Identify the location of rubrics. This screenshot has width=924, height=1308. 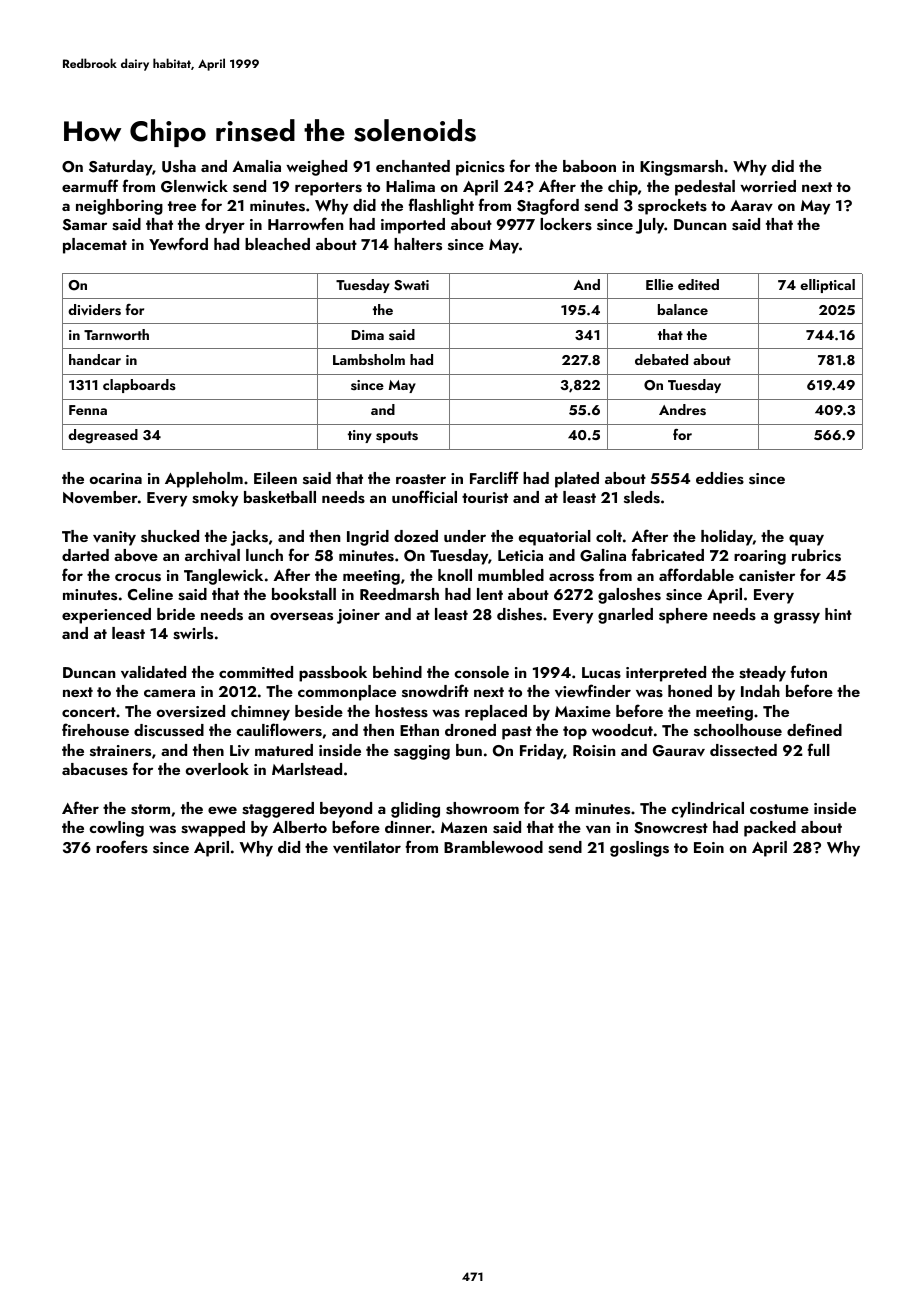
(816, 555).
